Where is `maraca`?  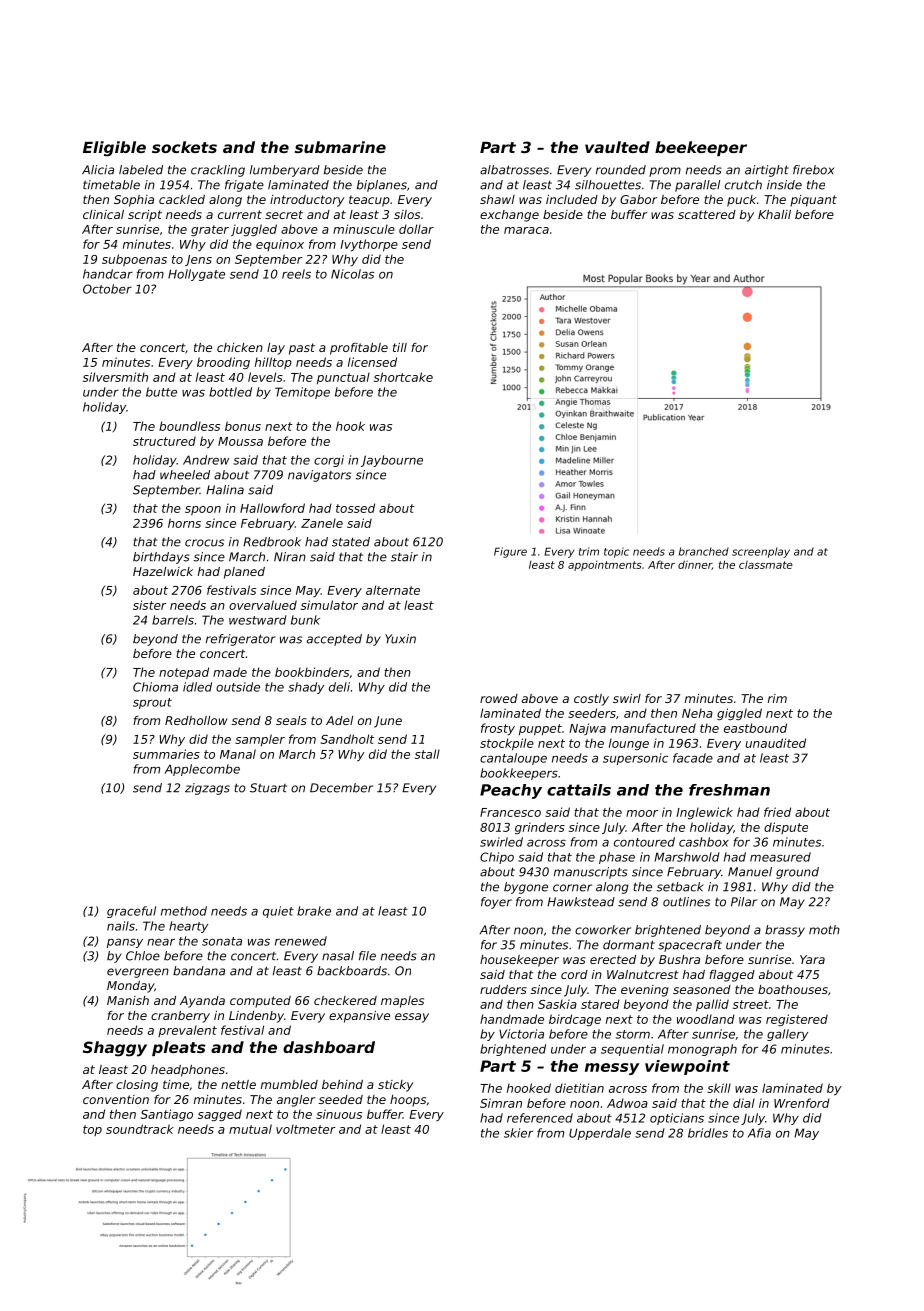 maraca is located at coordinates (526, 230).
